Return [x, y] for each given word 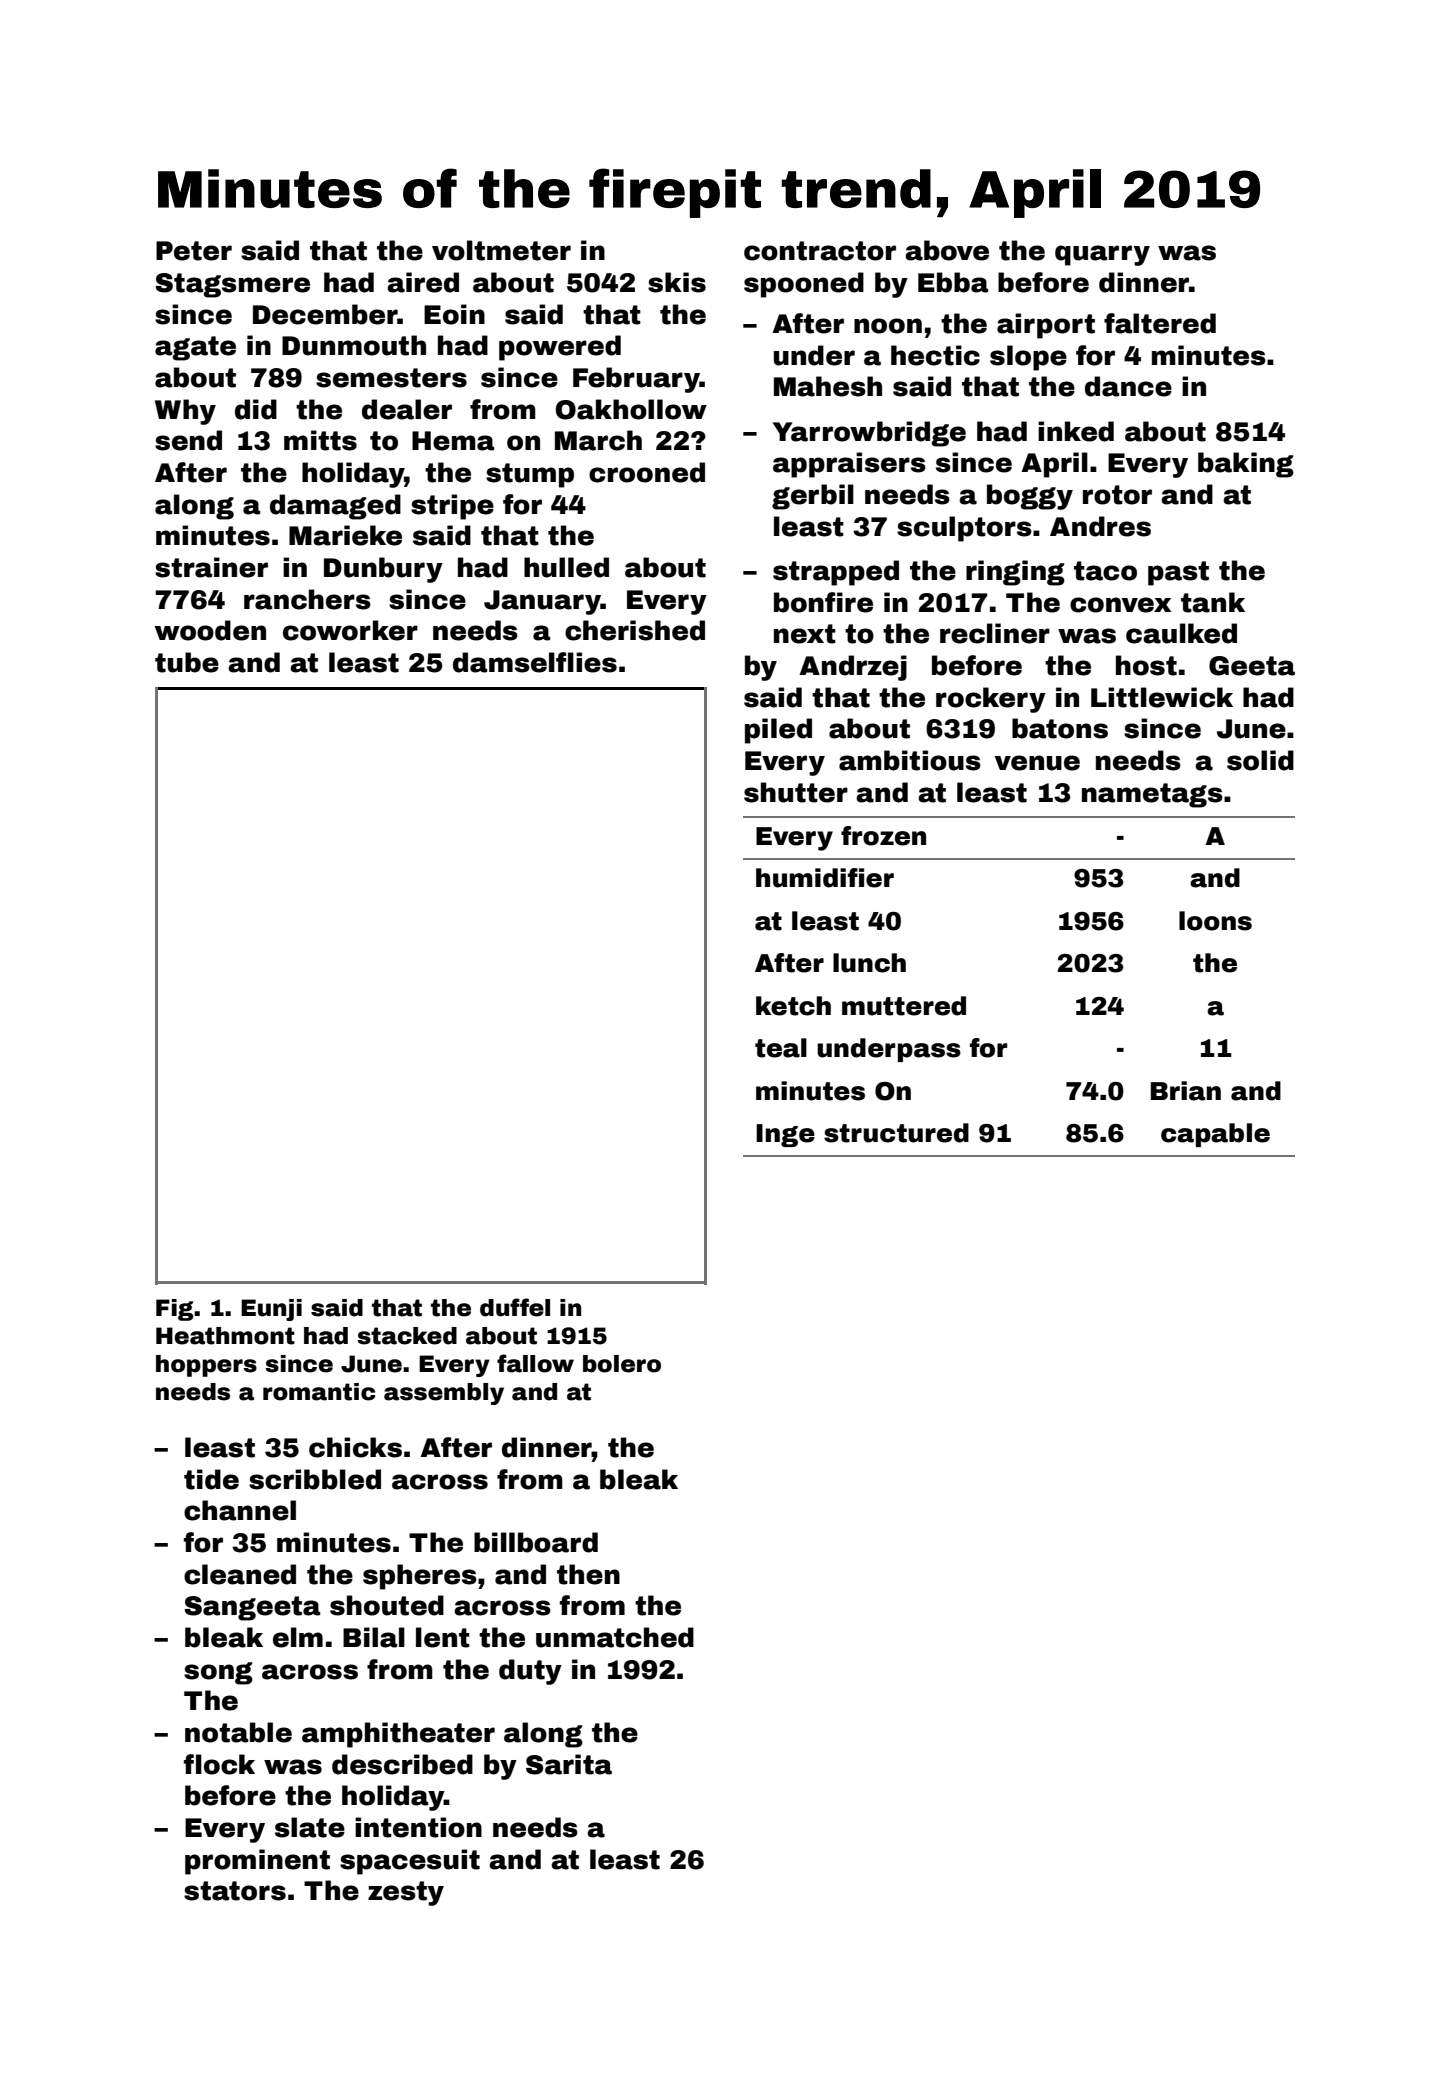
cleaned [240, 1574]
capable [1215, 1135]
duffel [515, 1307]
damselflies [535, 662]
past [1178, 573]
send [188, 440]
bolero [622, 1364]
